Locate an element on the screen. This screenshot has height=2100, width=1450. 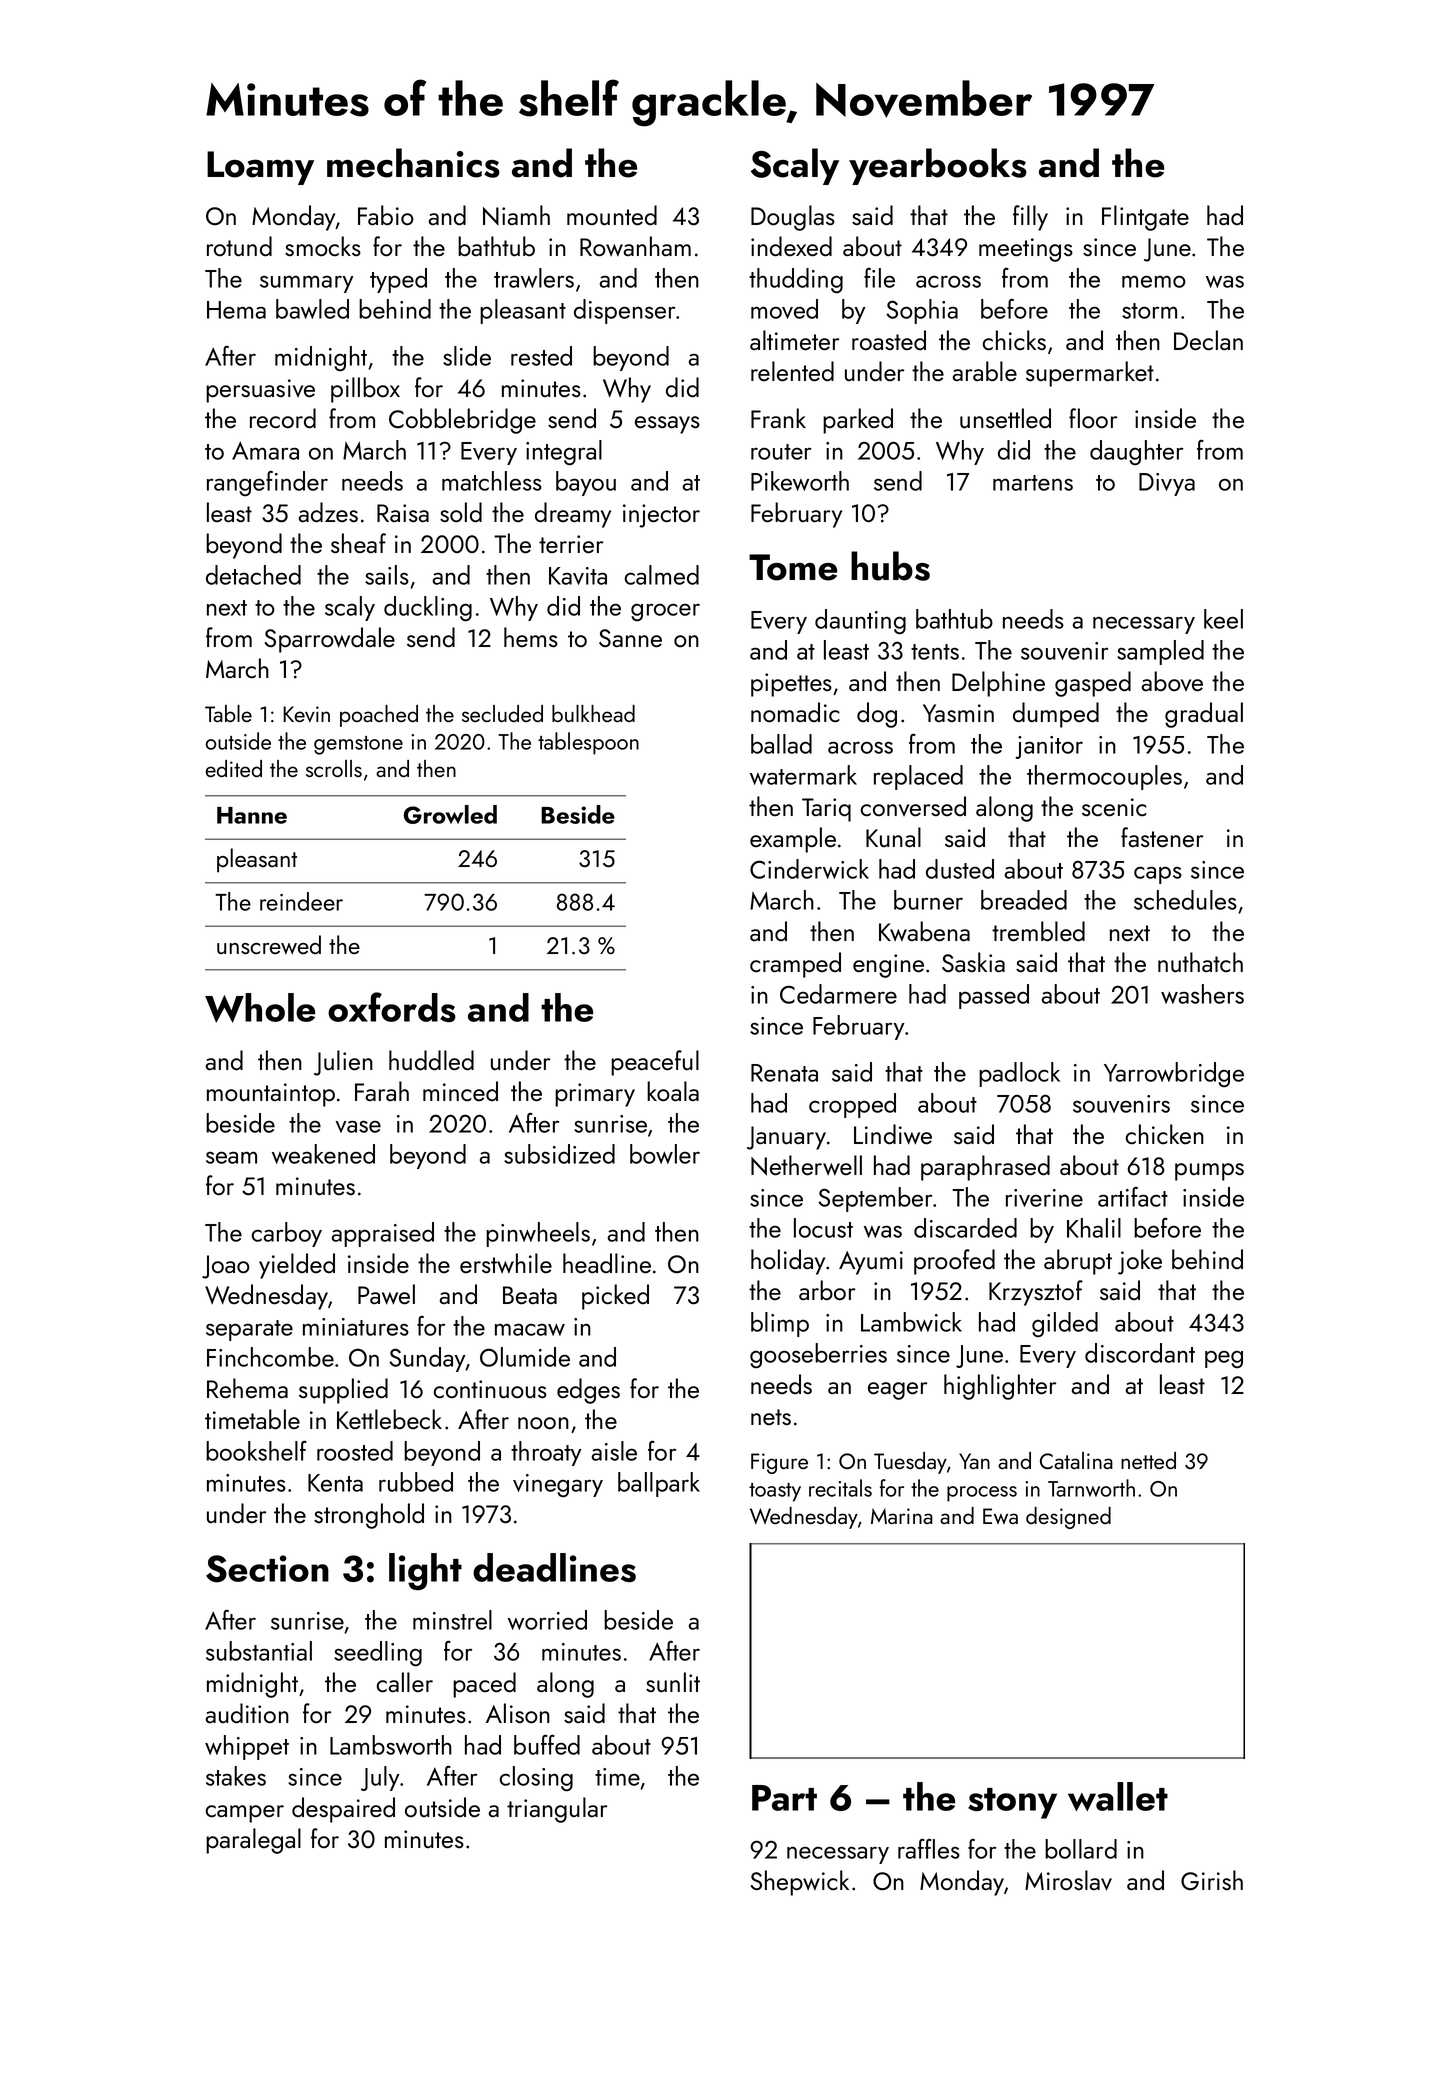
mechanics is located at coordinates (413, 163).
